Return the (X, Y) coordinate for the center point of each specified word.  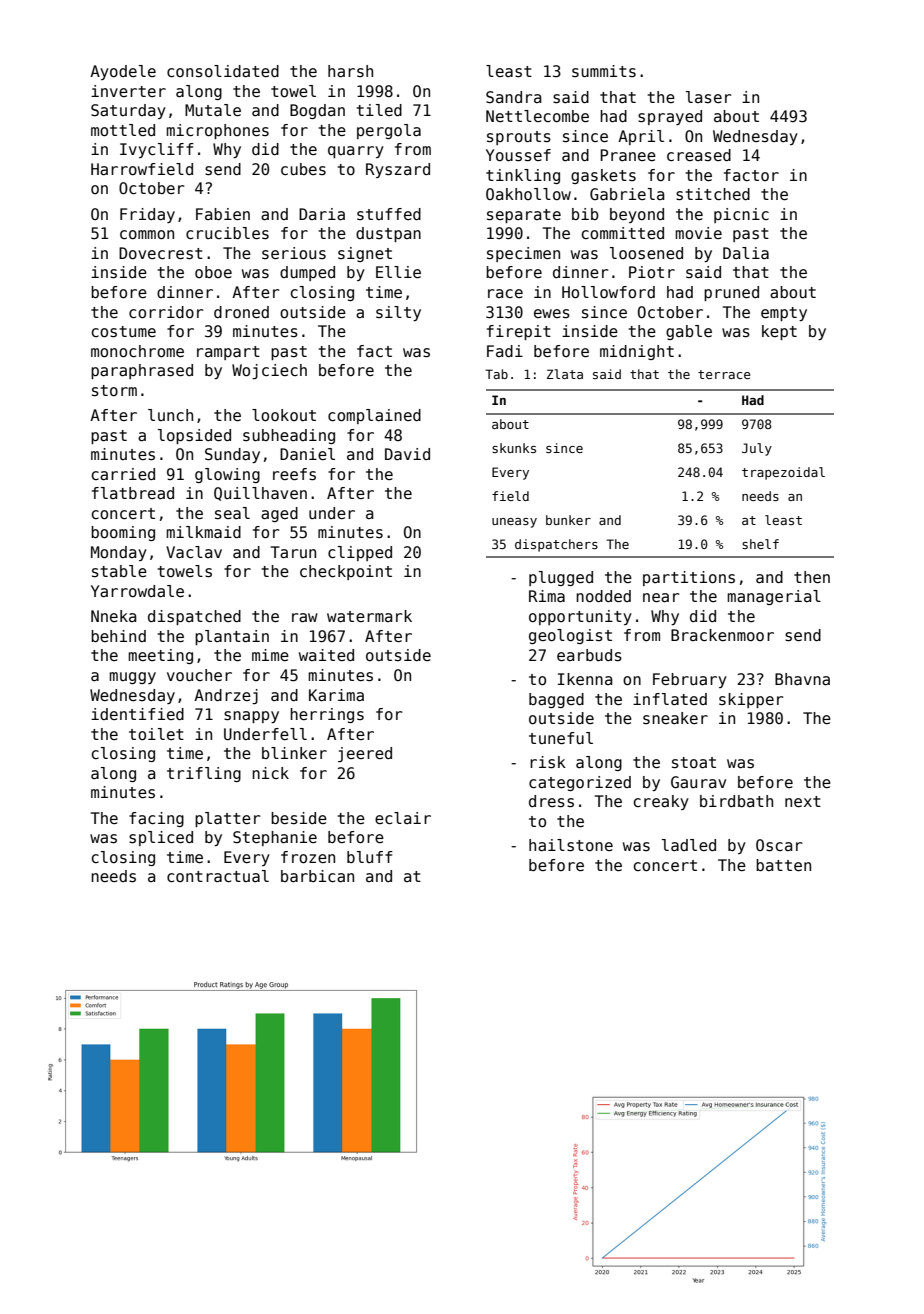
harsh (350, 71)
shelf (760, 544)
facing (156, 819)
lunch (170, 415)
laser (709, 97)
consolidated (223, 71)
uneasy (514, 523)
